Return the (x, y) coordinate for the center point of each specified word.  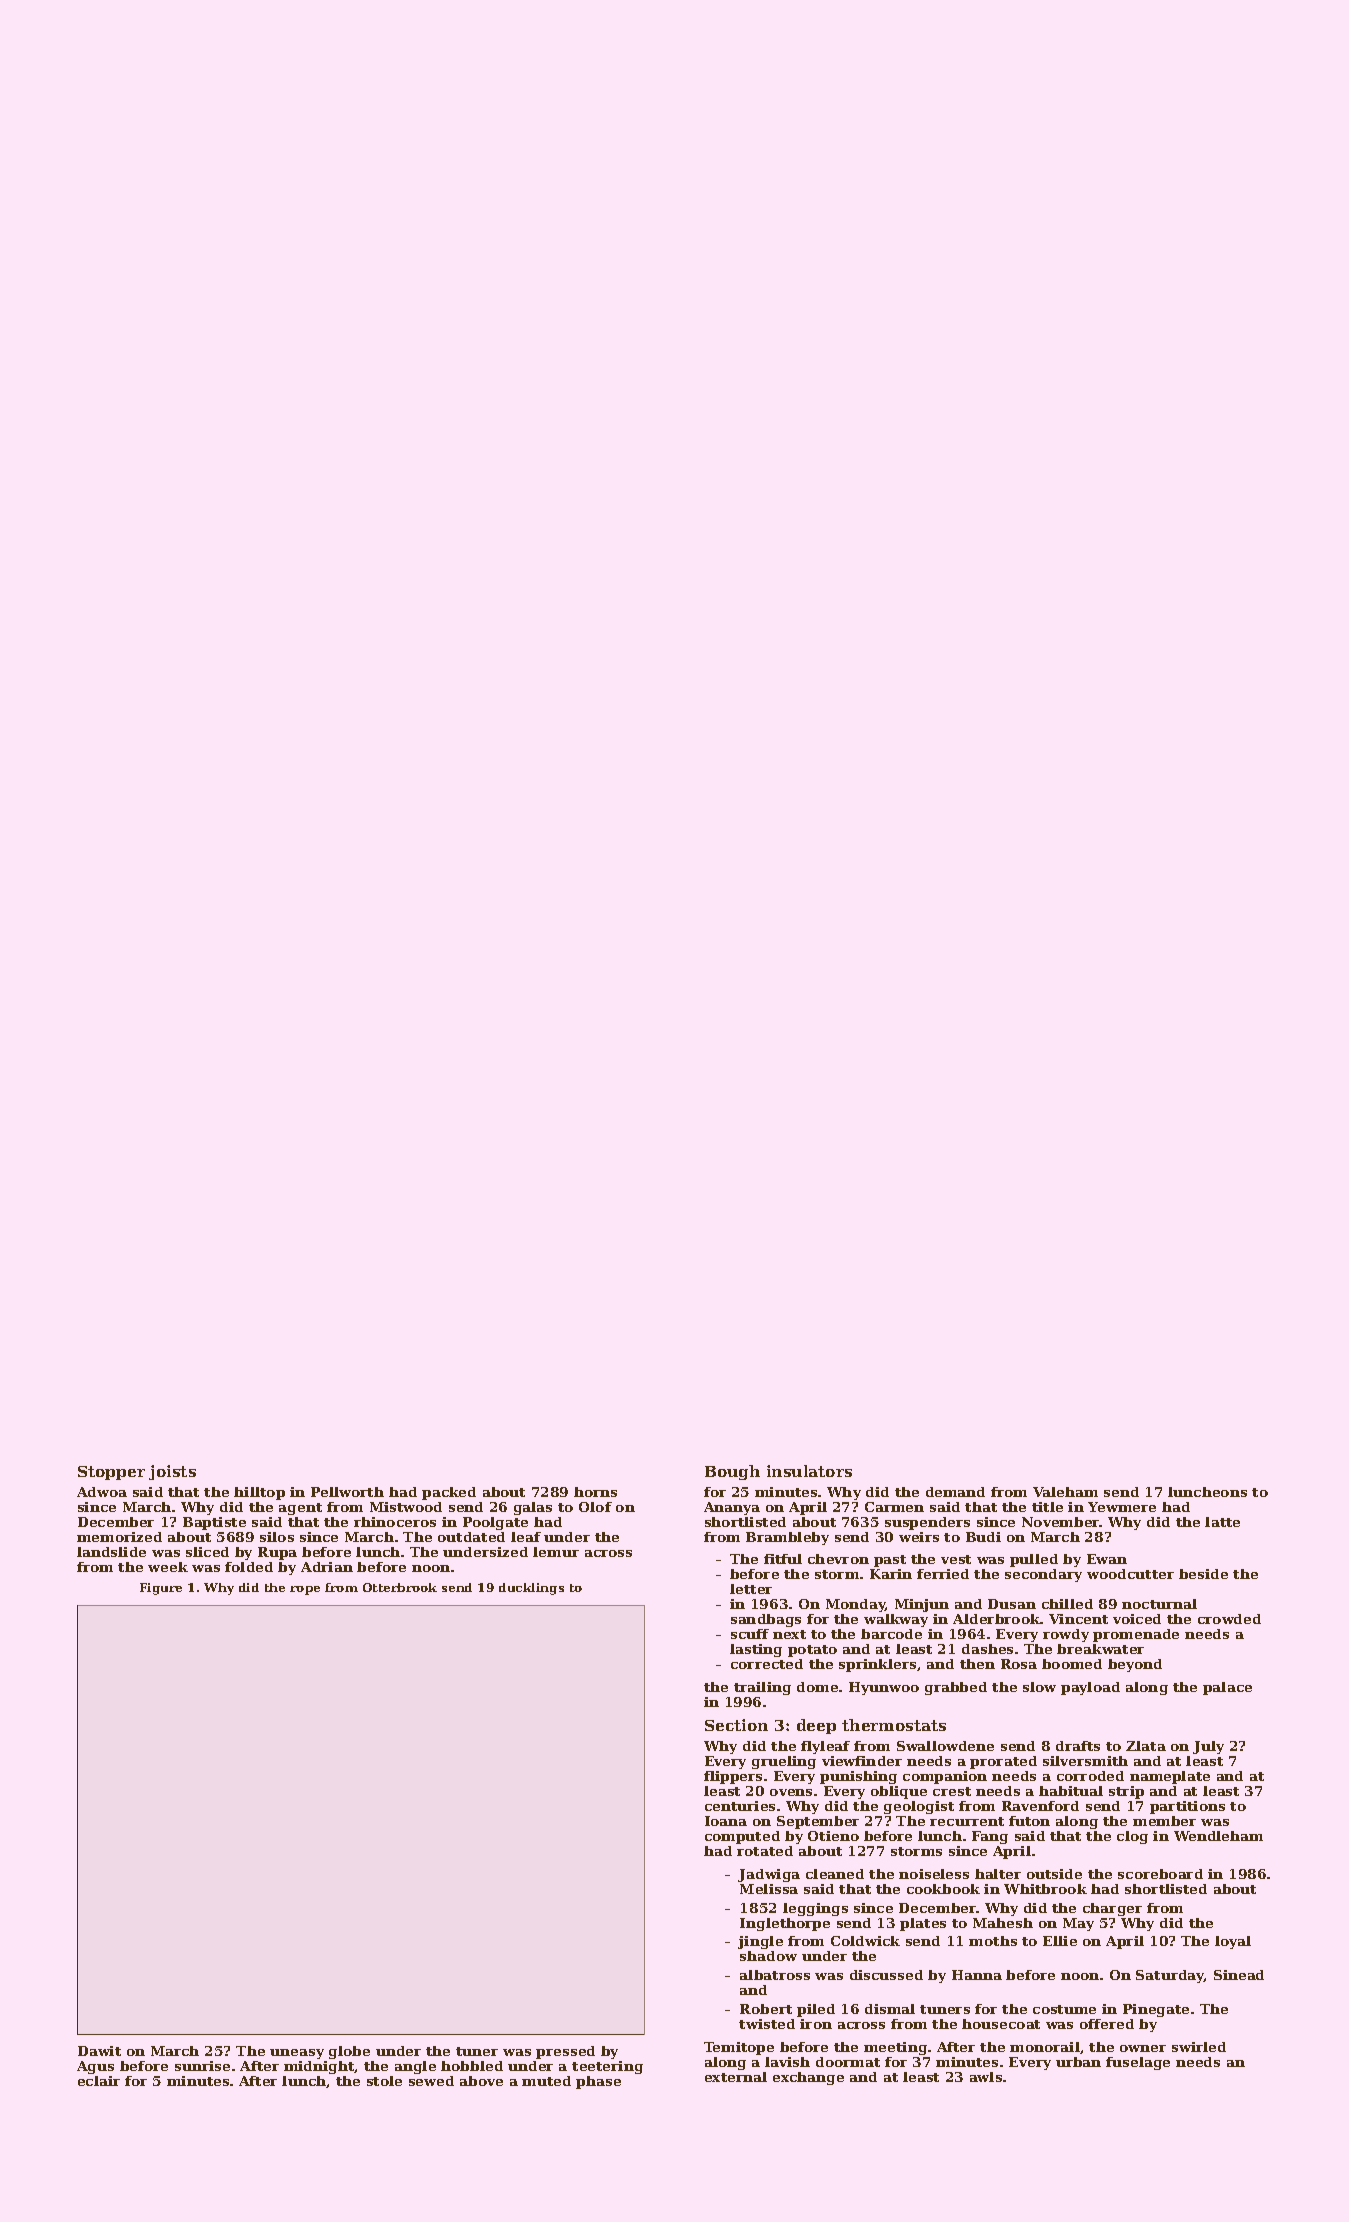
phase (598, 2082)
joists (172, 1472)
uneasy (297, 2054)
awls (986, 2077)
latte (1222, 1522)
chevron (838, 1559)
